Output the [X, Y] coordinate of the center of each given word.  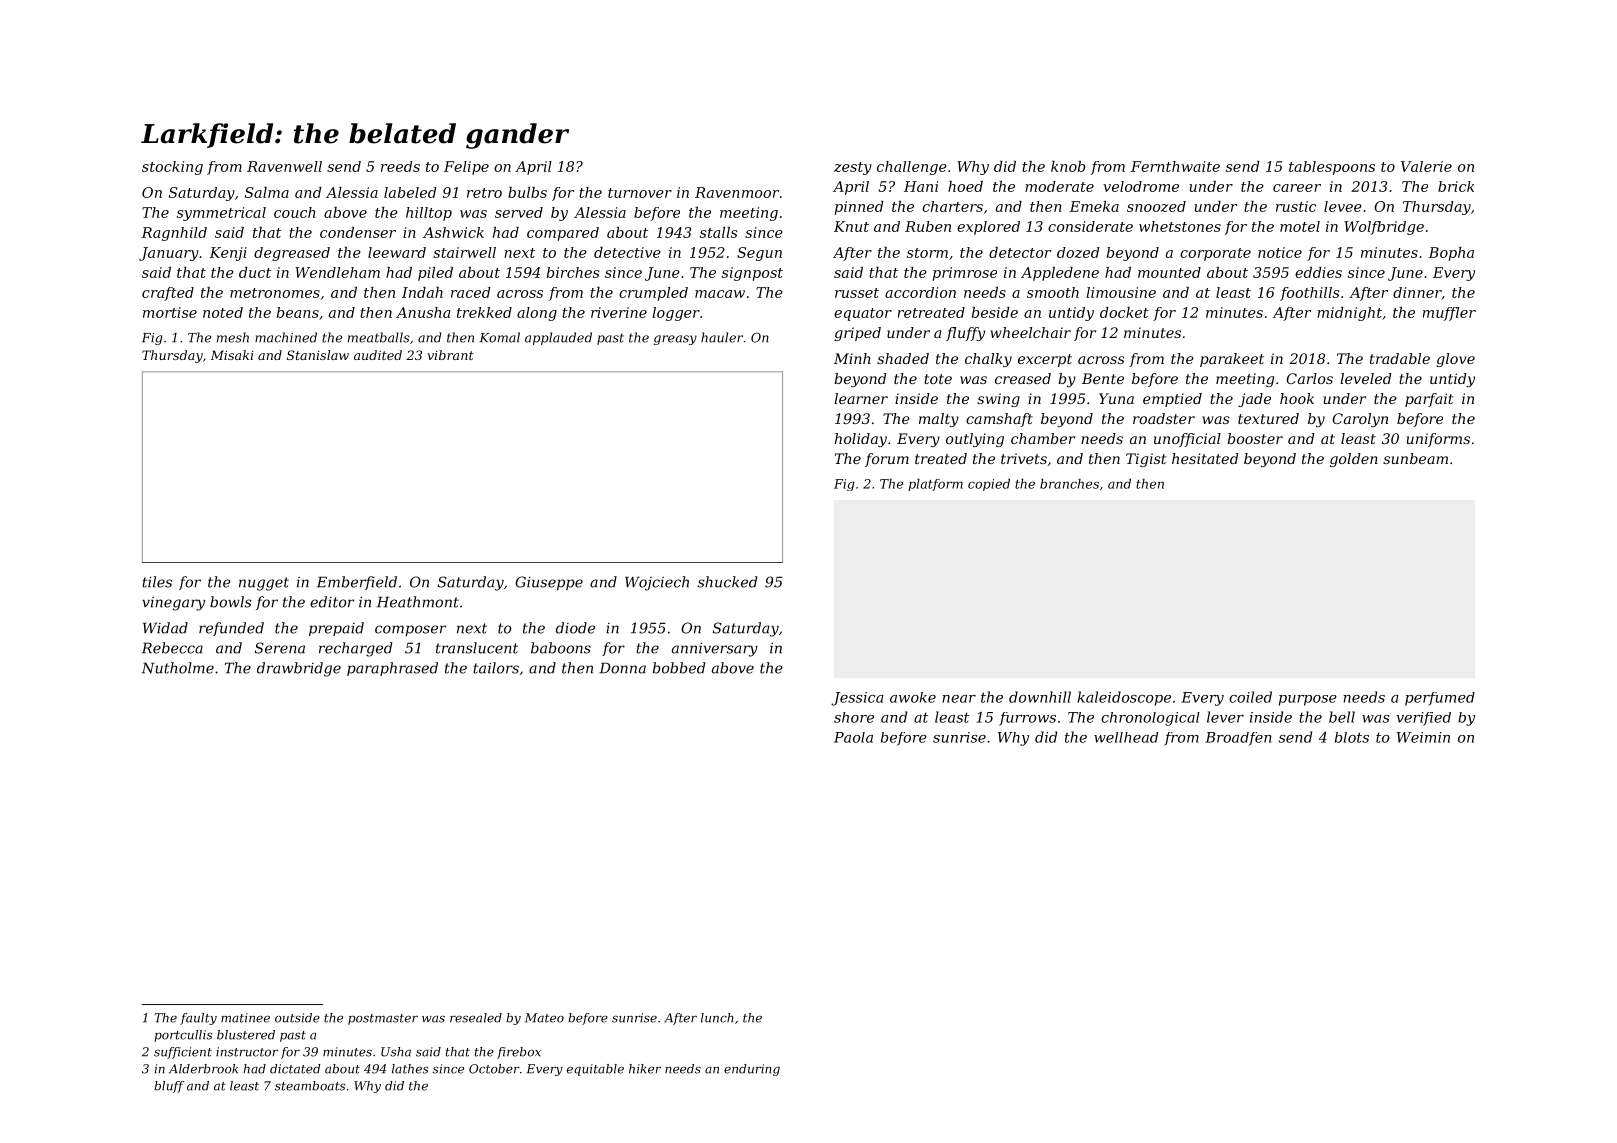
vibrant [450, 355]
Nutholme [178, 668]
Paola [853, 737]
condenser [358, 232]
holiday [861, 440]
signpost [752, 274]
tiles [157, 582]
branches [1069, 484]
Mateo [544, 1018]
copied [989, 485]
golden [1354, 460]
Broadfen [1238, 739]
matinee [245, 1018]
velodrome [1141, 186]
